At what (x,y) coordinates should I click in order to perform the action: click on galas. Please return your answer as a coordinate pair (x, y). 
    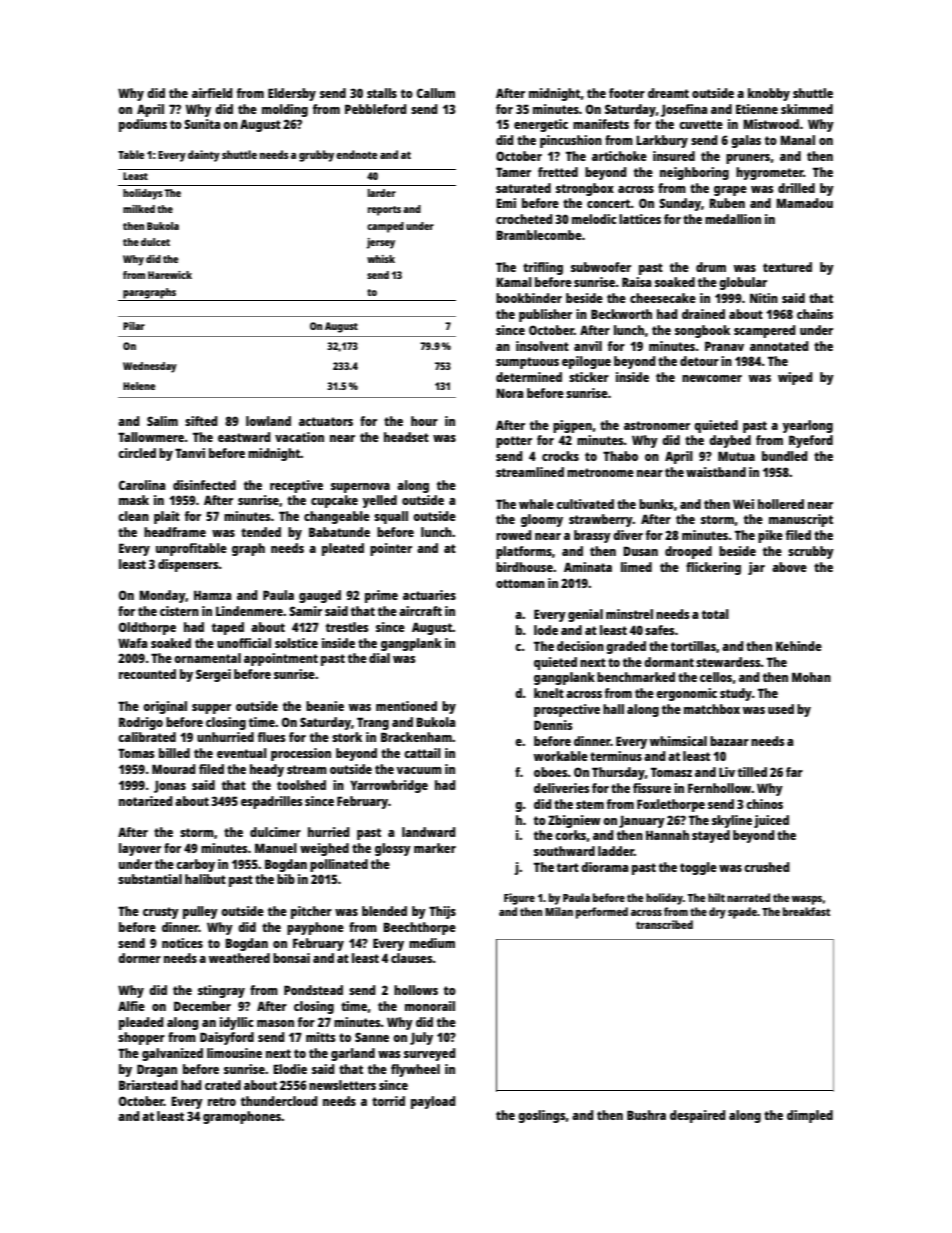
    Looking at the image, I should click on (746, 141).
